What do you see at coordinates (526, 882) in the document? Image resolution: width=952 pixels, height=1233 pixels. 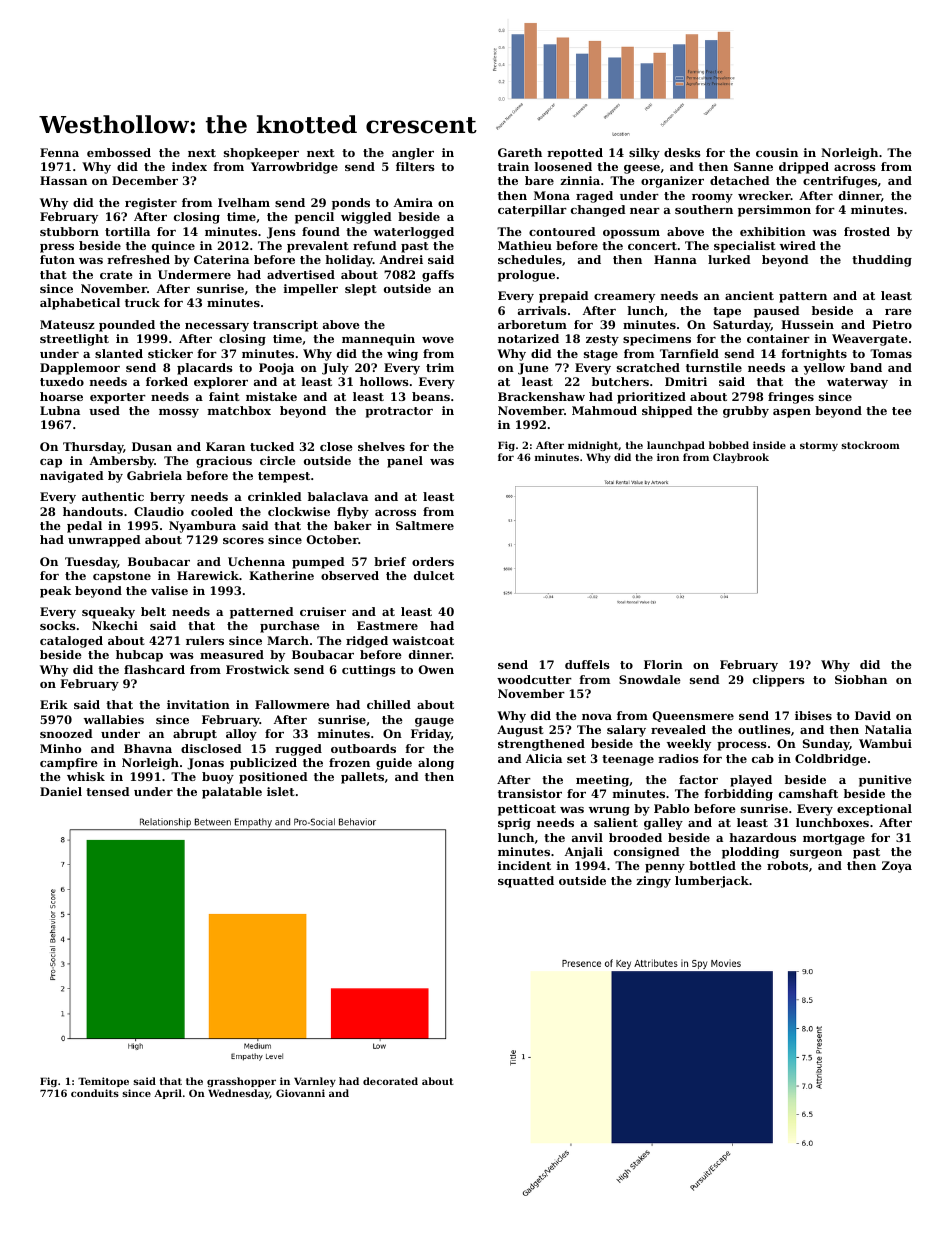 I see `squatted` at bounding box center [526, 882].
